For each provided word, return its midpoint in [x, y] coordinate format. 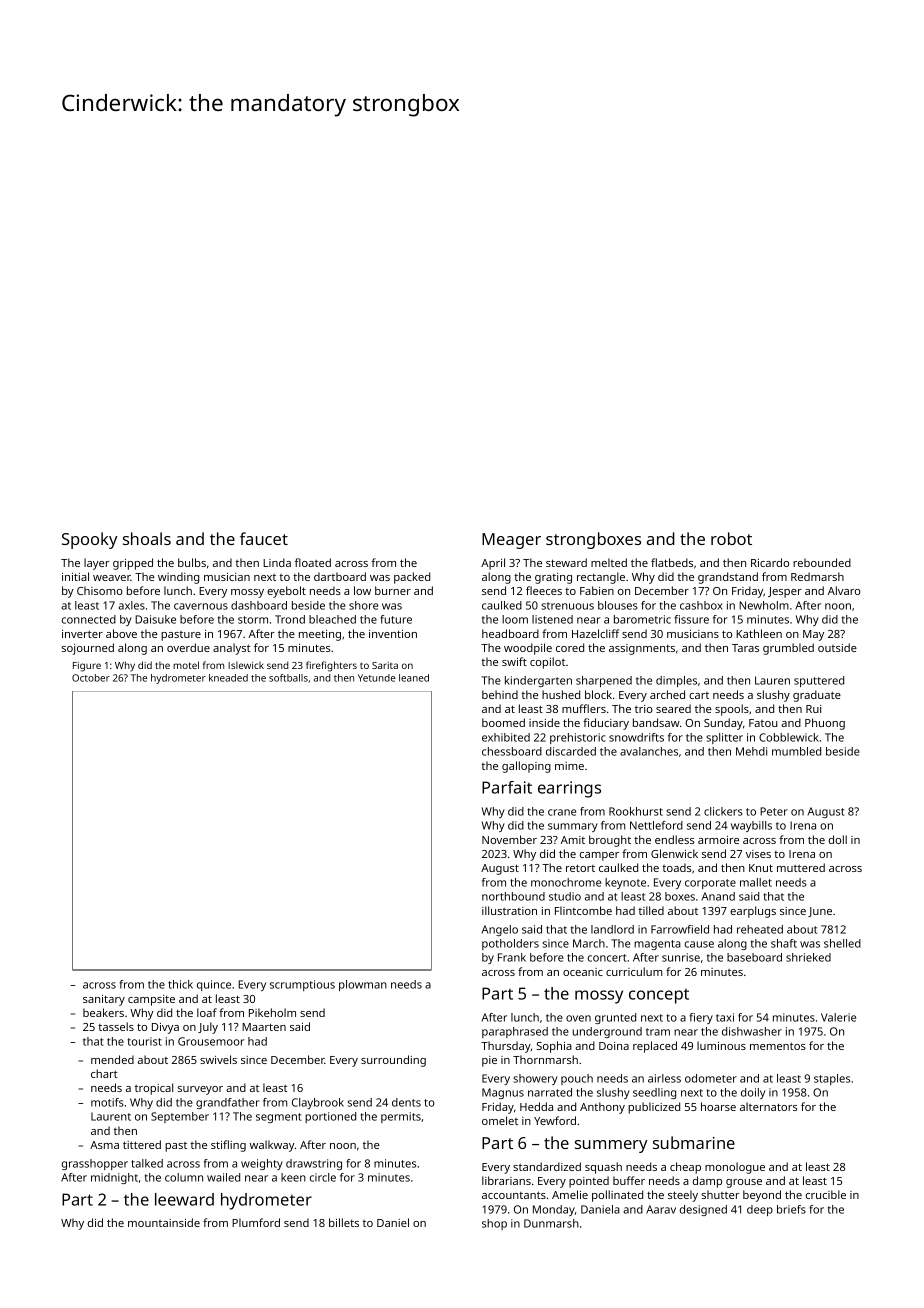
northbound [513, 896]
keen [293, 1177]
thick [180, 984]
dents [406, 1102]
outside [837, 647]
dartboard [340, 576]
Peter [774, 811]
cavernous [201, 606]
